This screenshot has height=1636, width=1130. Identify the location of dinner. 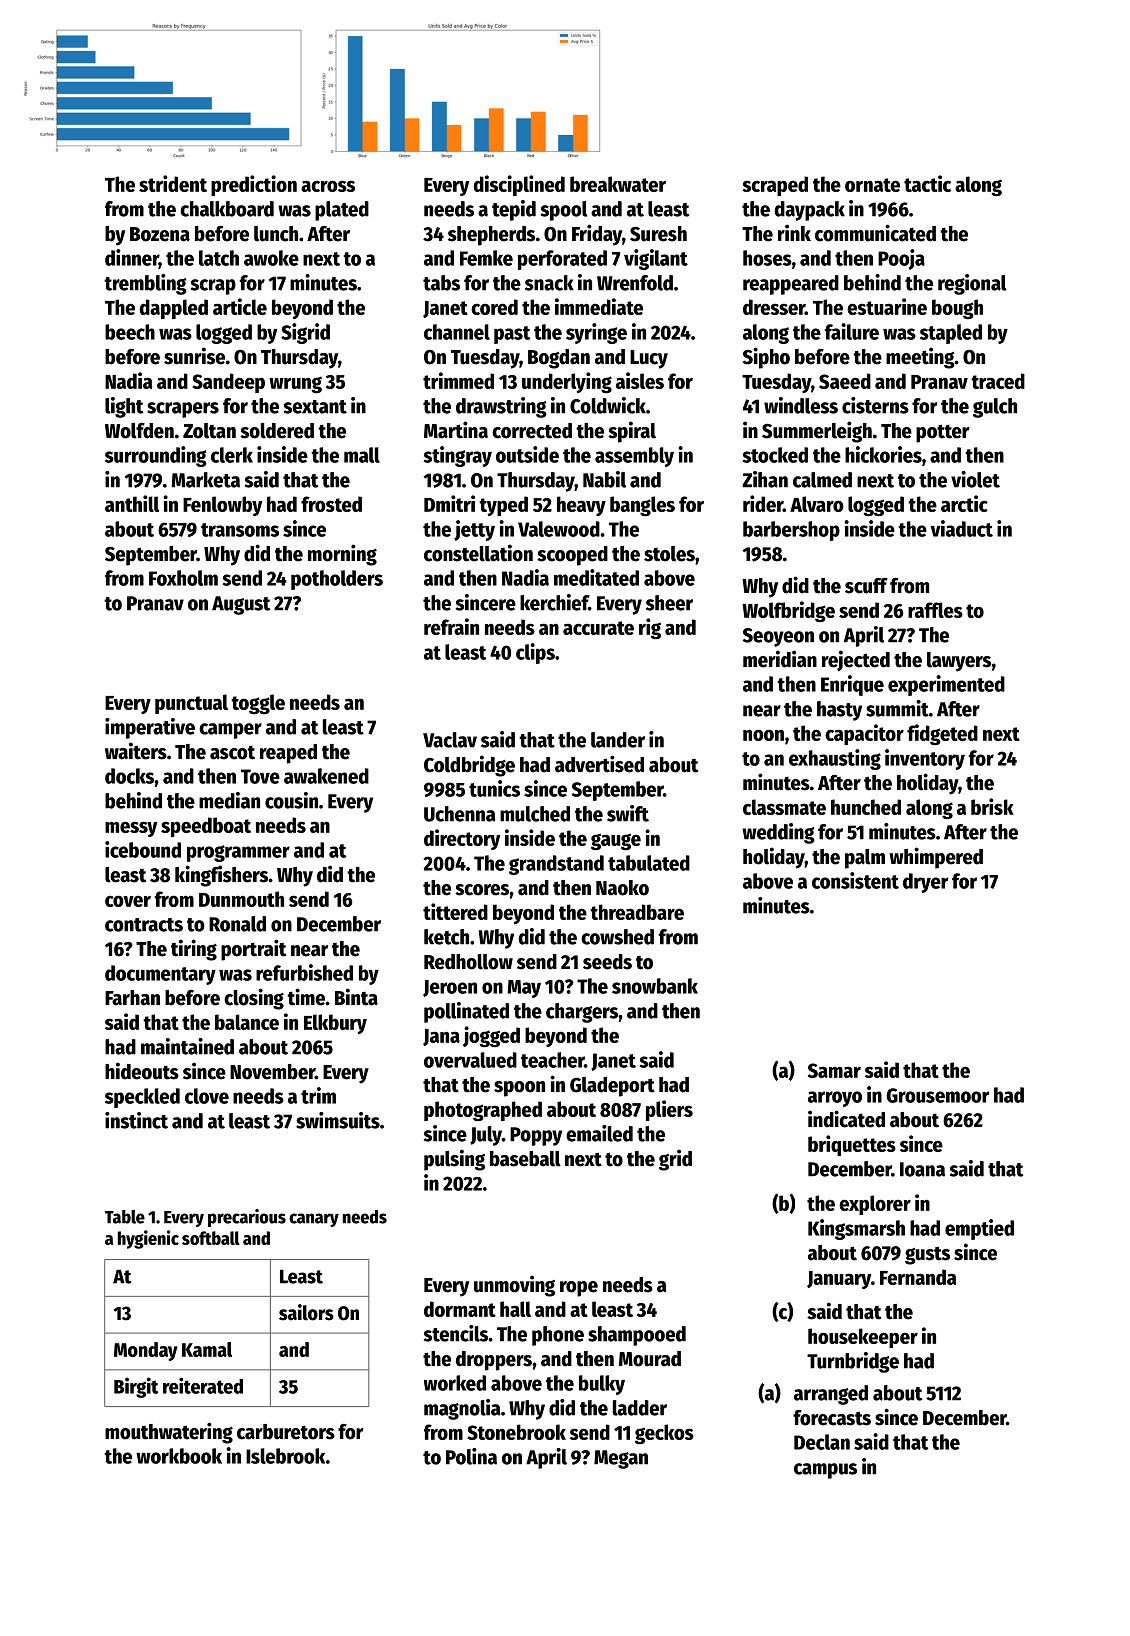
(132, 258).
